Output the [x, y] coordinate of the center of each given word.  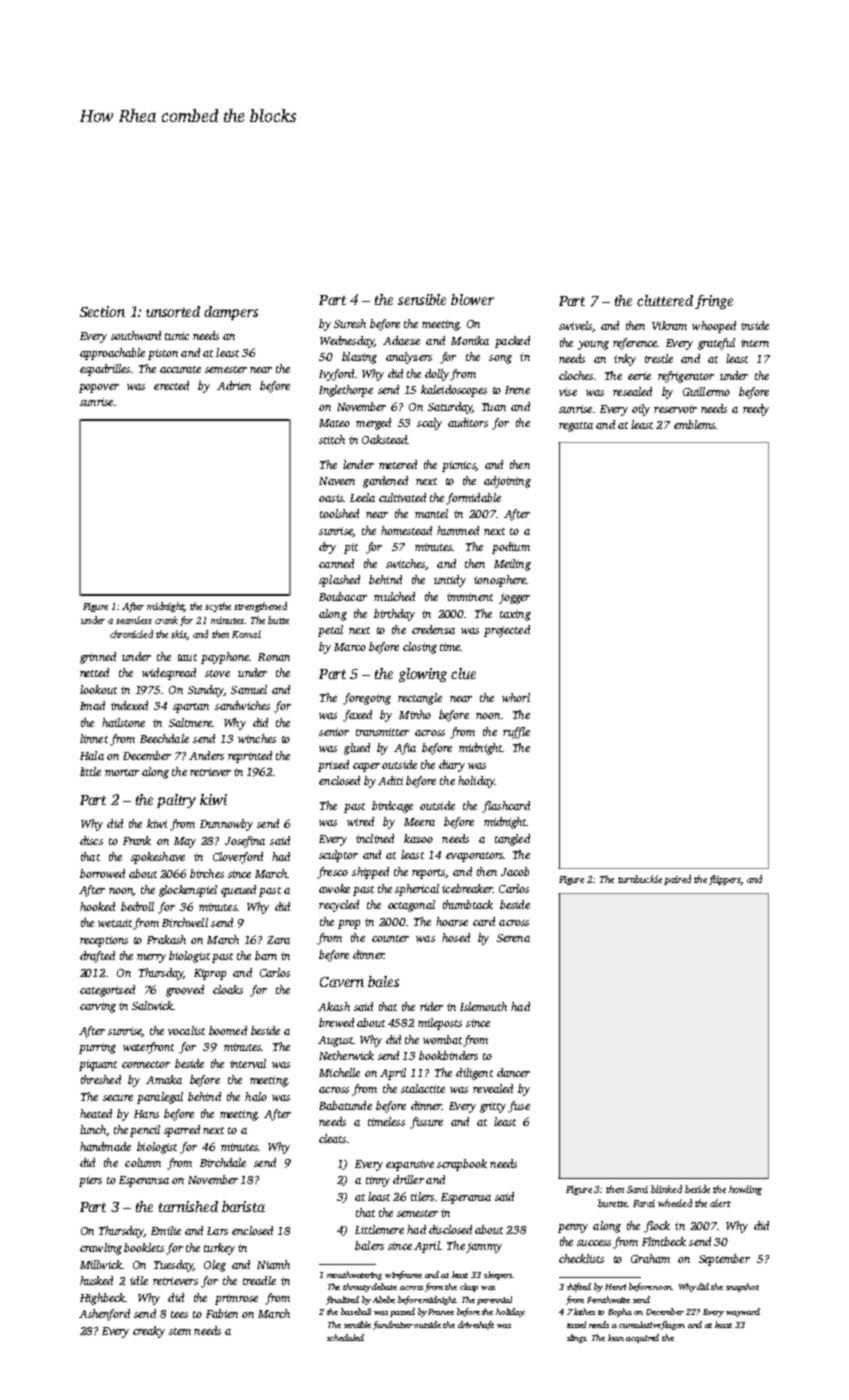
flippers [724, 880]
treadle [259, 1280]
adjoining [507, 482]
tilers [422, 1196]
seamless [134, 620]
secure [118, 1098]
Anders [206, 755]
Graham [650, 1258]
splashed [339, 581]
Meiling [512, 565]
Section [102, 311]
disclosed [450, 1229]
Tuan [494, 407]
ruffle [516, 733]
